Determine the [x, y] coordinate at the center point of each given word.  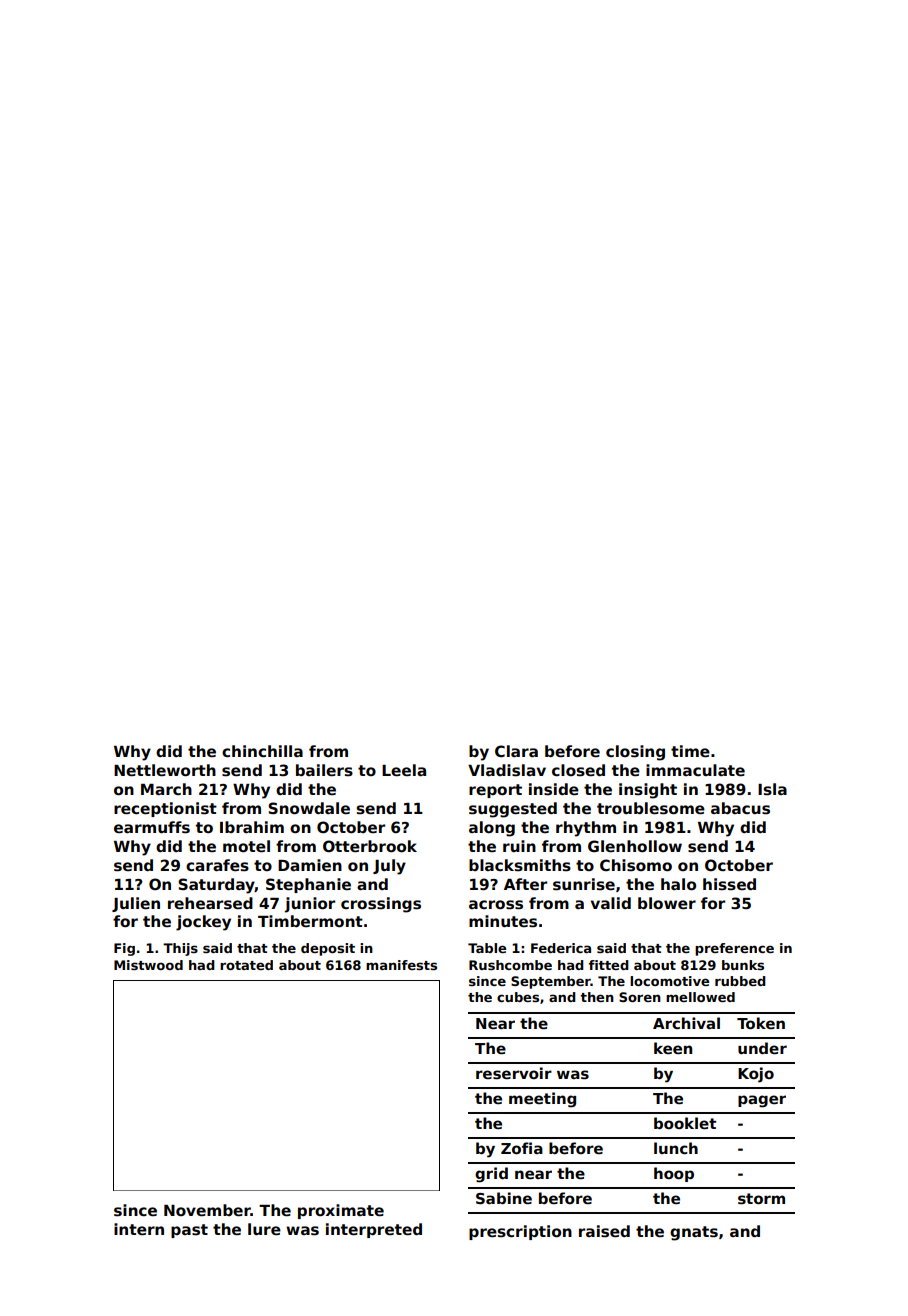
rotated [246, 965]
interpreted [374, 1230]
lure [264, 1229]
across [496, 904]
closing [635, 753]
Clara [516, 751]
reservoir [514, 1073]
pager [762, 1101]
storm [761, 1198]
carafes [217, 865]
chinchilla [262, 751]
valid [611, 903]
